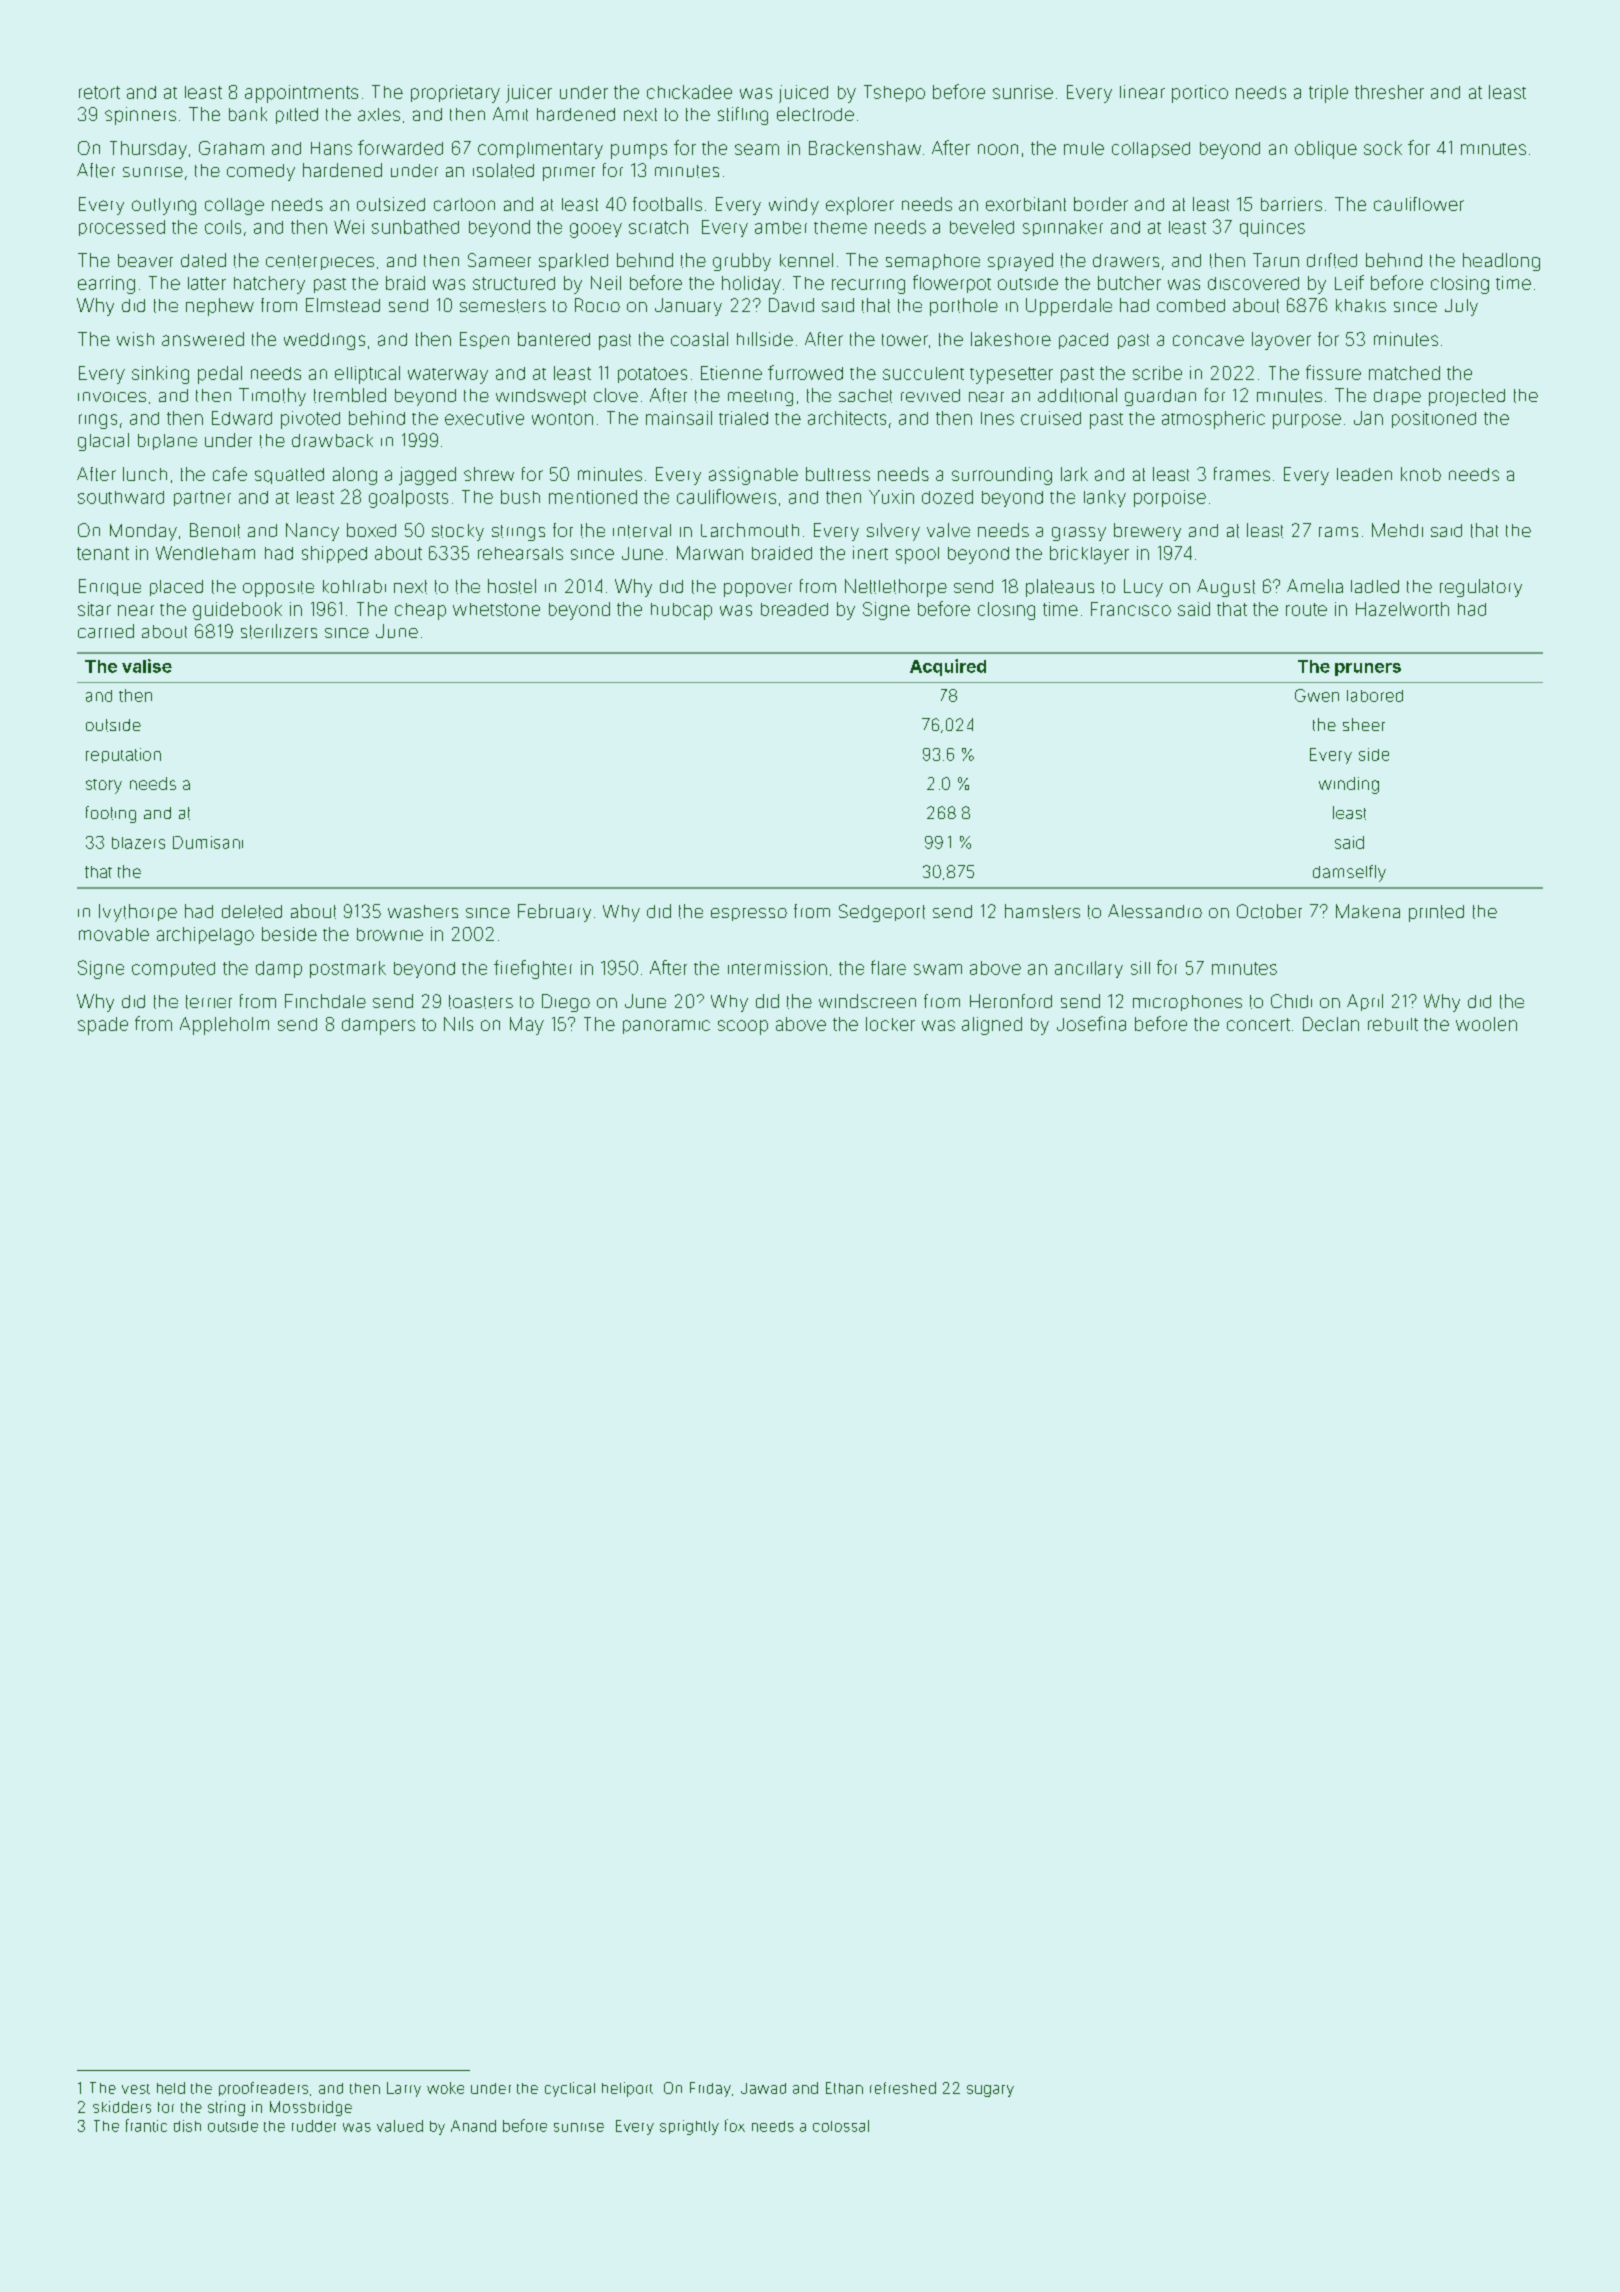  I want to click on sugary, so click(990, 2091).
